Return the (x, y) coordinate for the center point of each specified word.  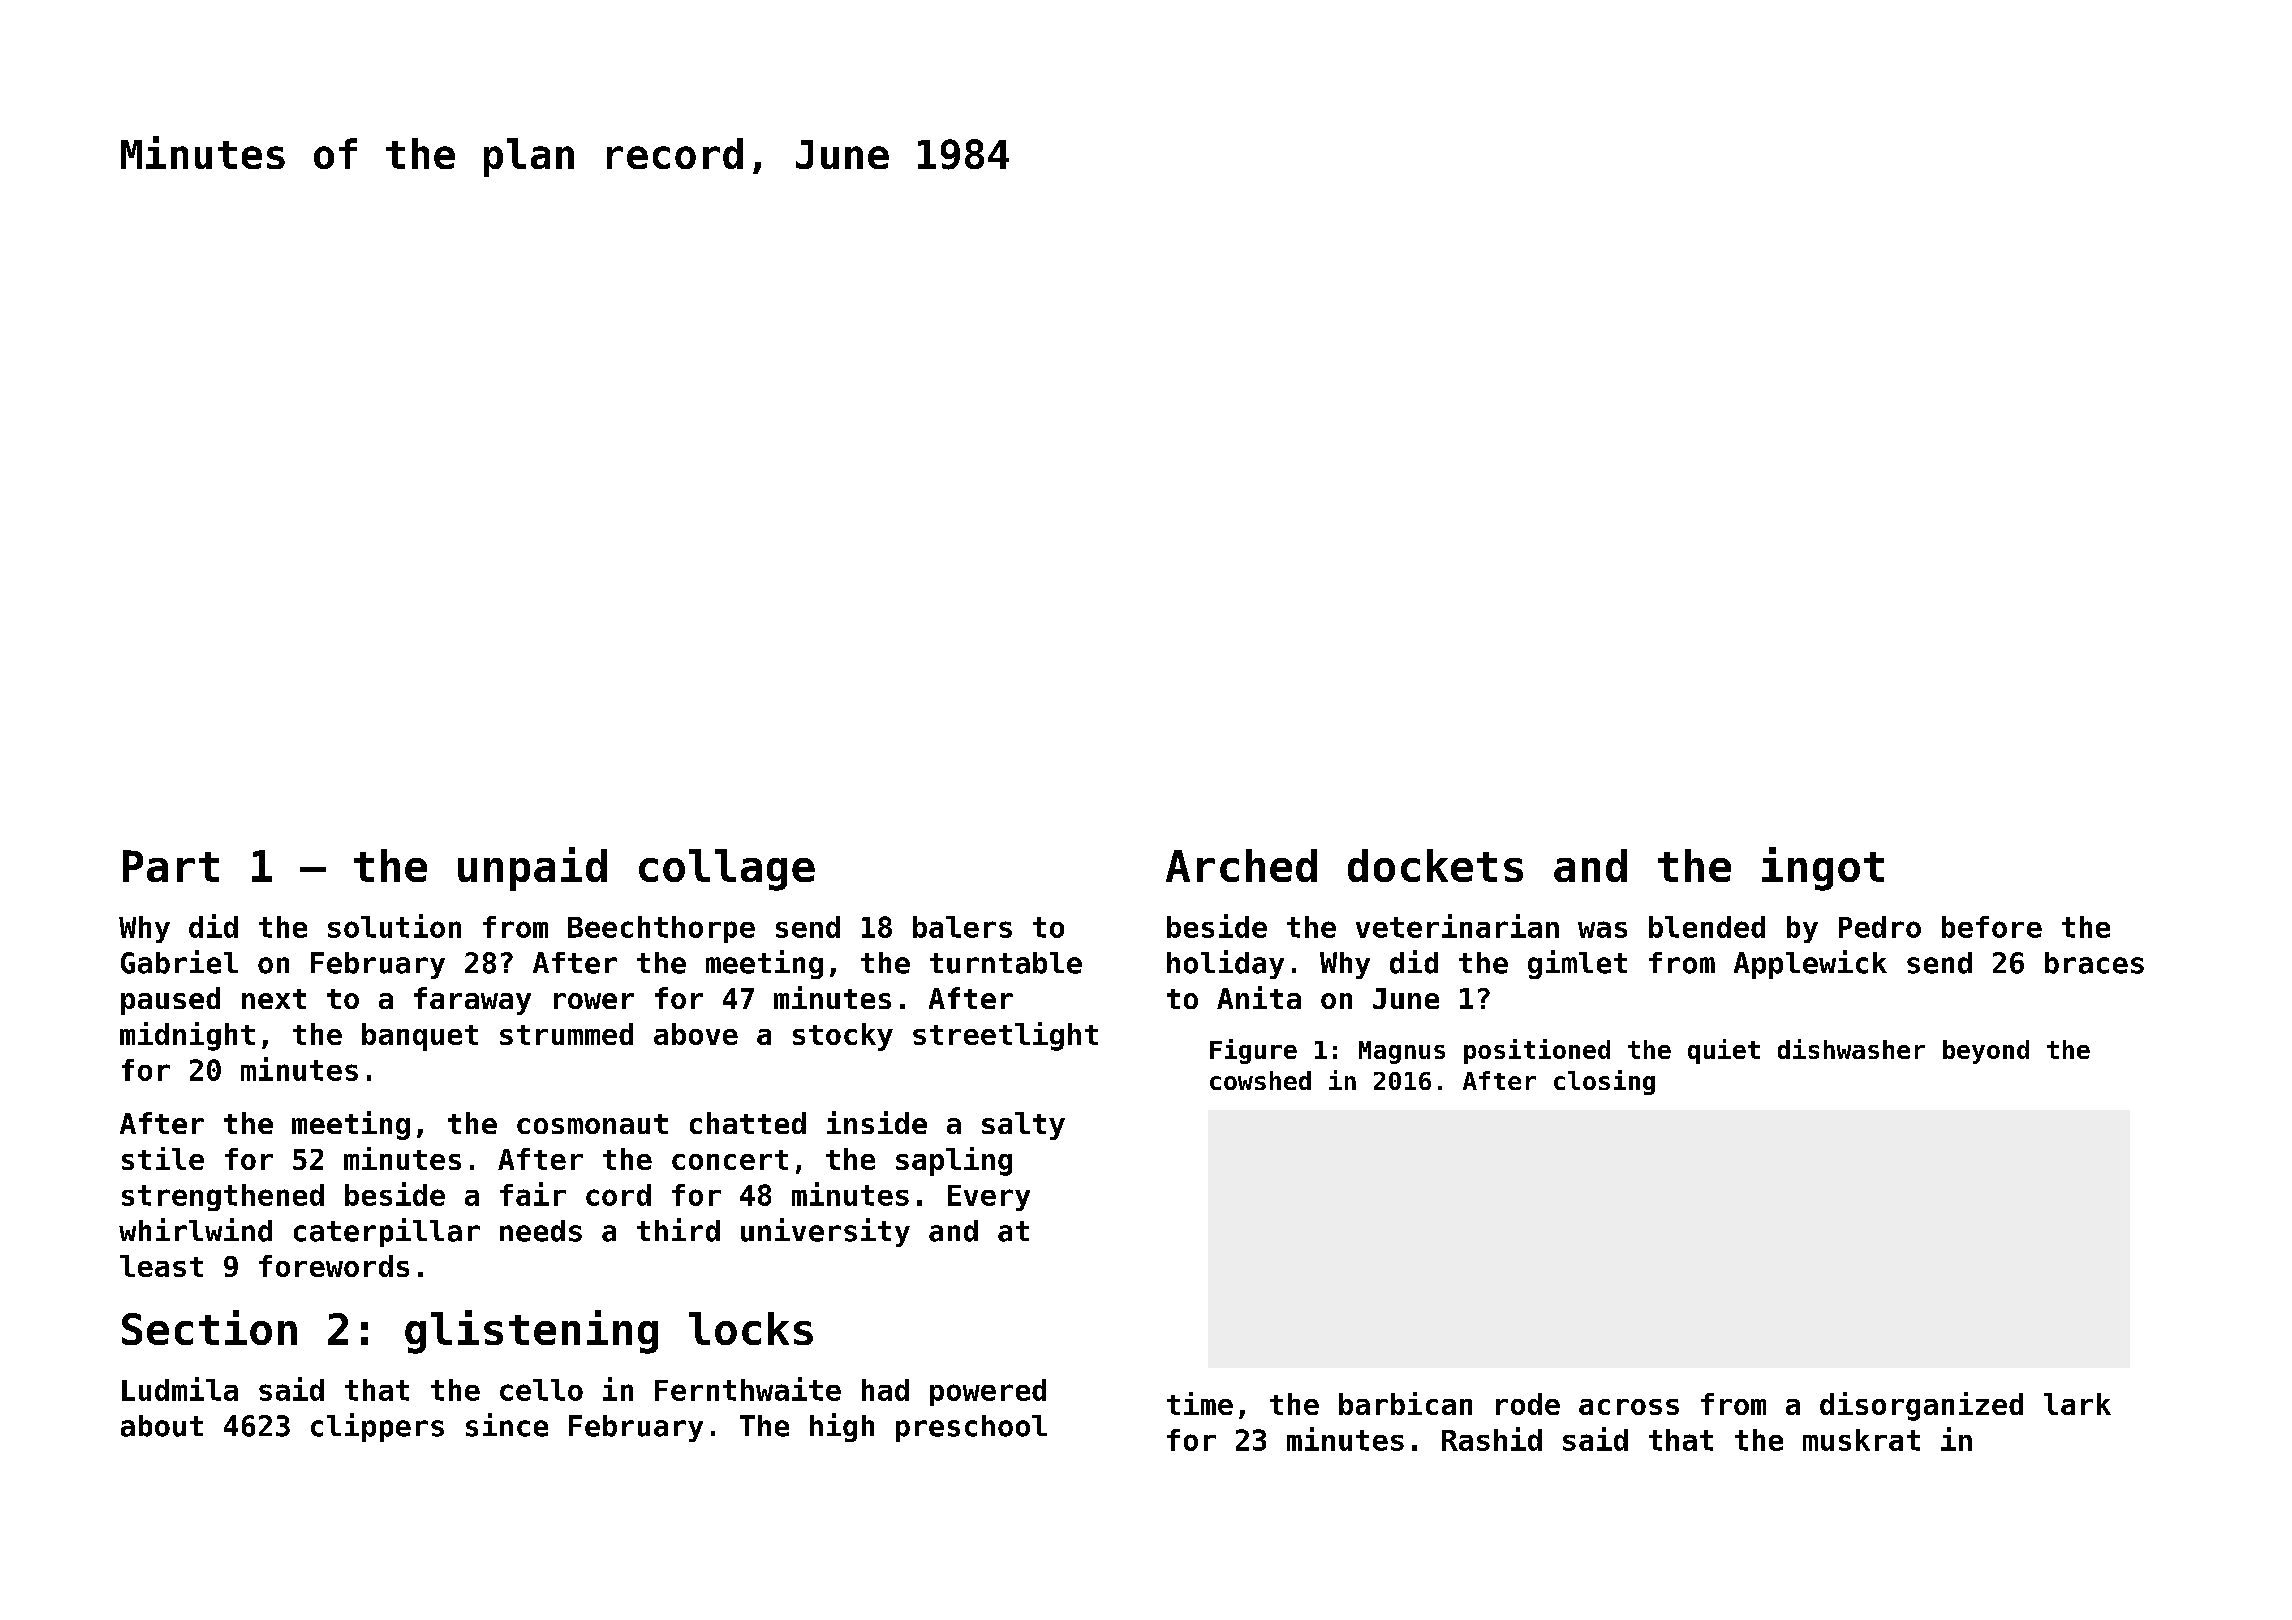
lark (2077, 1404)
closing (1604, 1082)
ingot (1823, 869)
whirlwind (195, 1230)
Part (171, 866)
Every (989, 1198)
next (274, 999)
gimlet (1577, 964)
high (842, 1427)
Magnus (1402, 1052)
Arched (1241, 865)
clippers (377, 1427)
